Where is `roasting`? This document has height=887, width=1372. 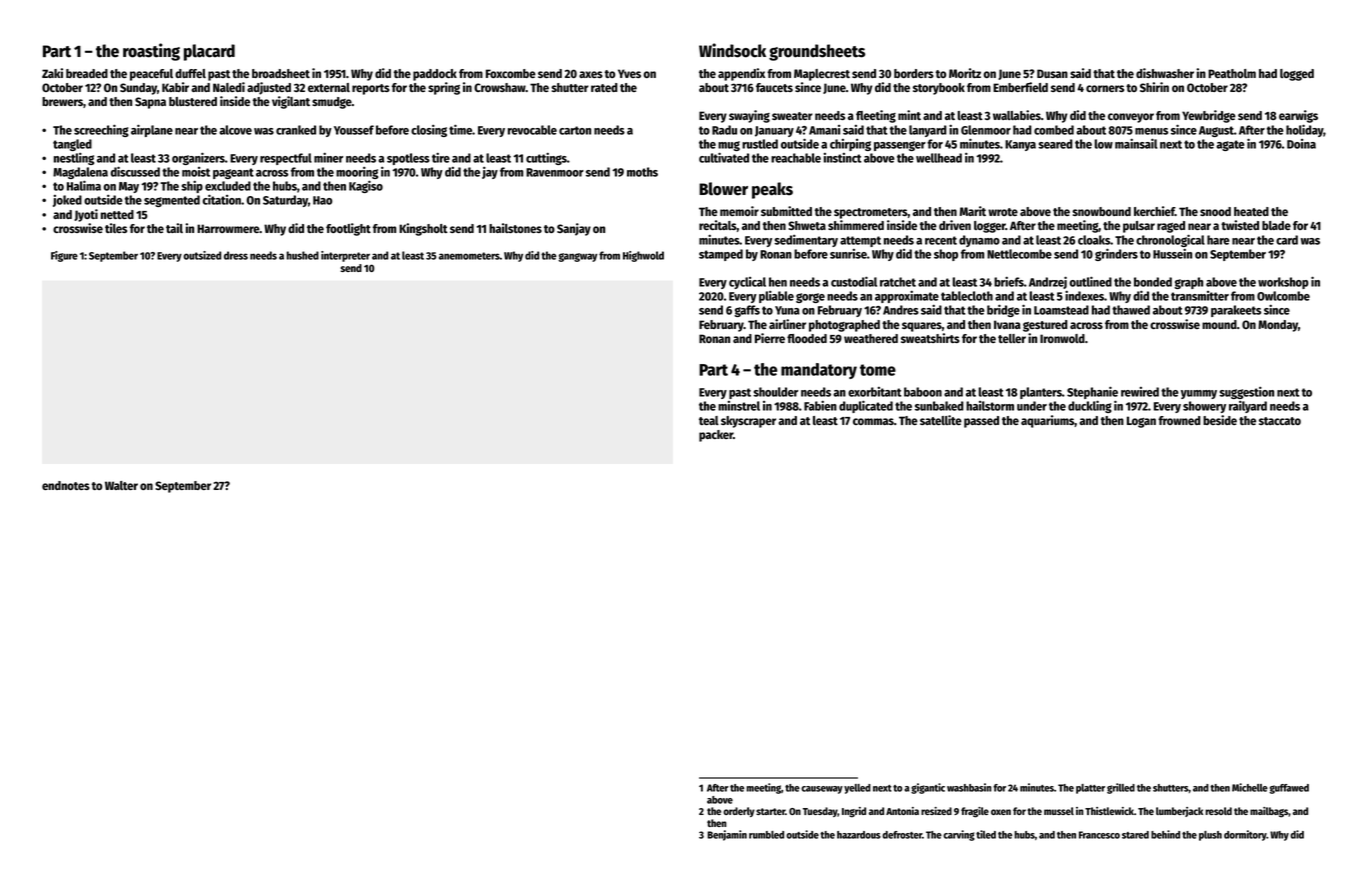
roasting is located at coordinates (151, 52).
